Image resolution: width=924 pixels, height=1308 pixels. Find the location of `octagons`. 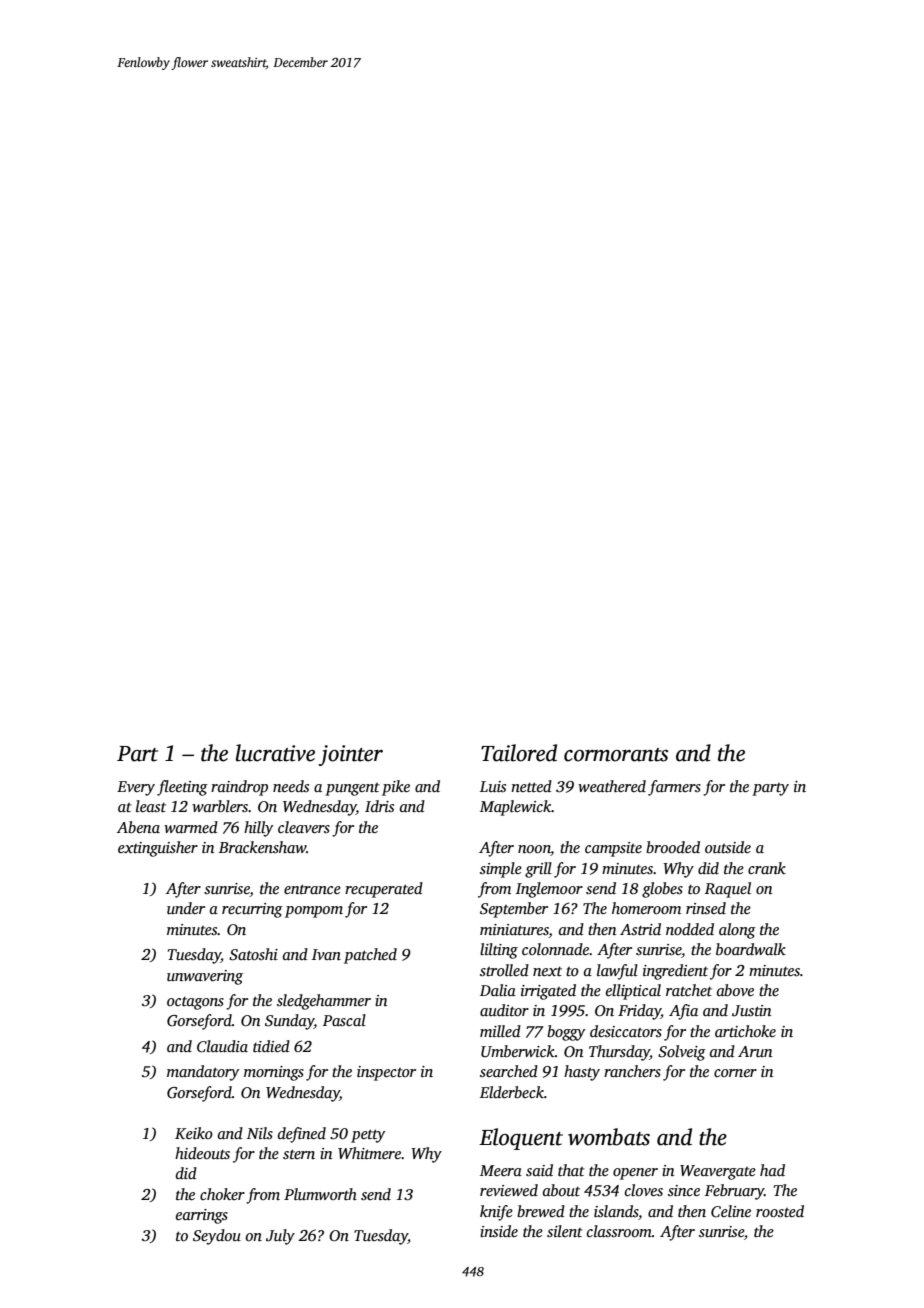

octagons is located at coordinates (195, 1003).
